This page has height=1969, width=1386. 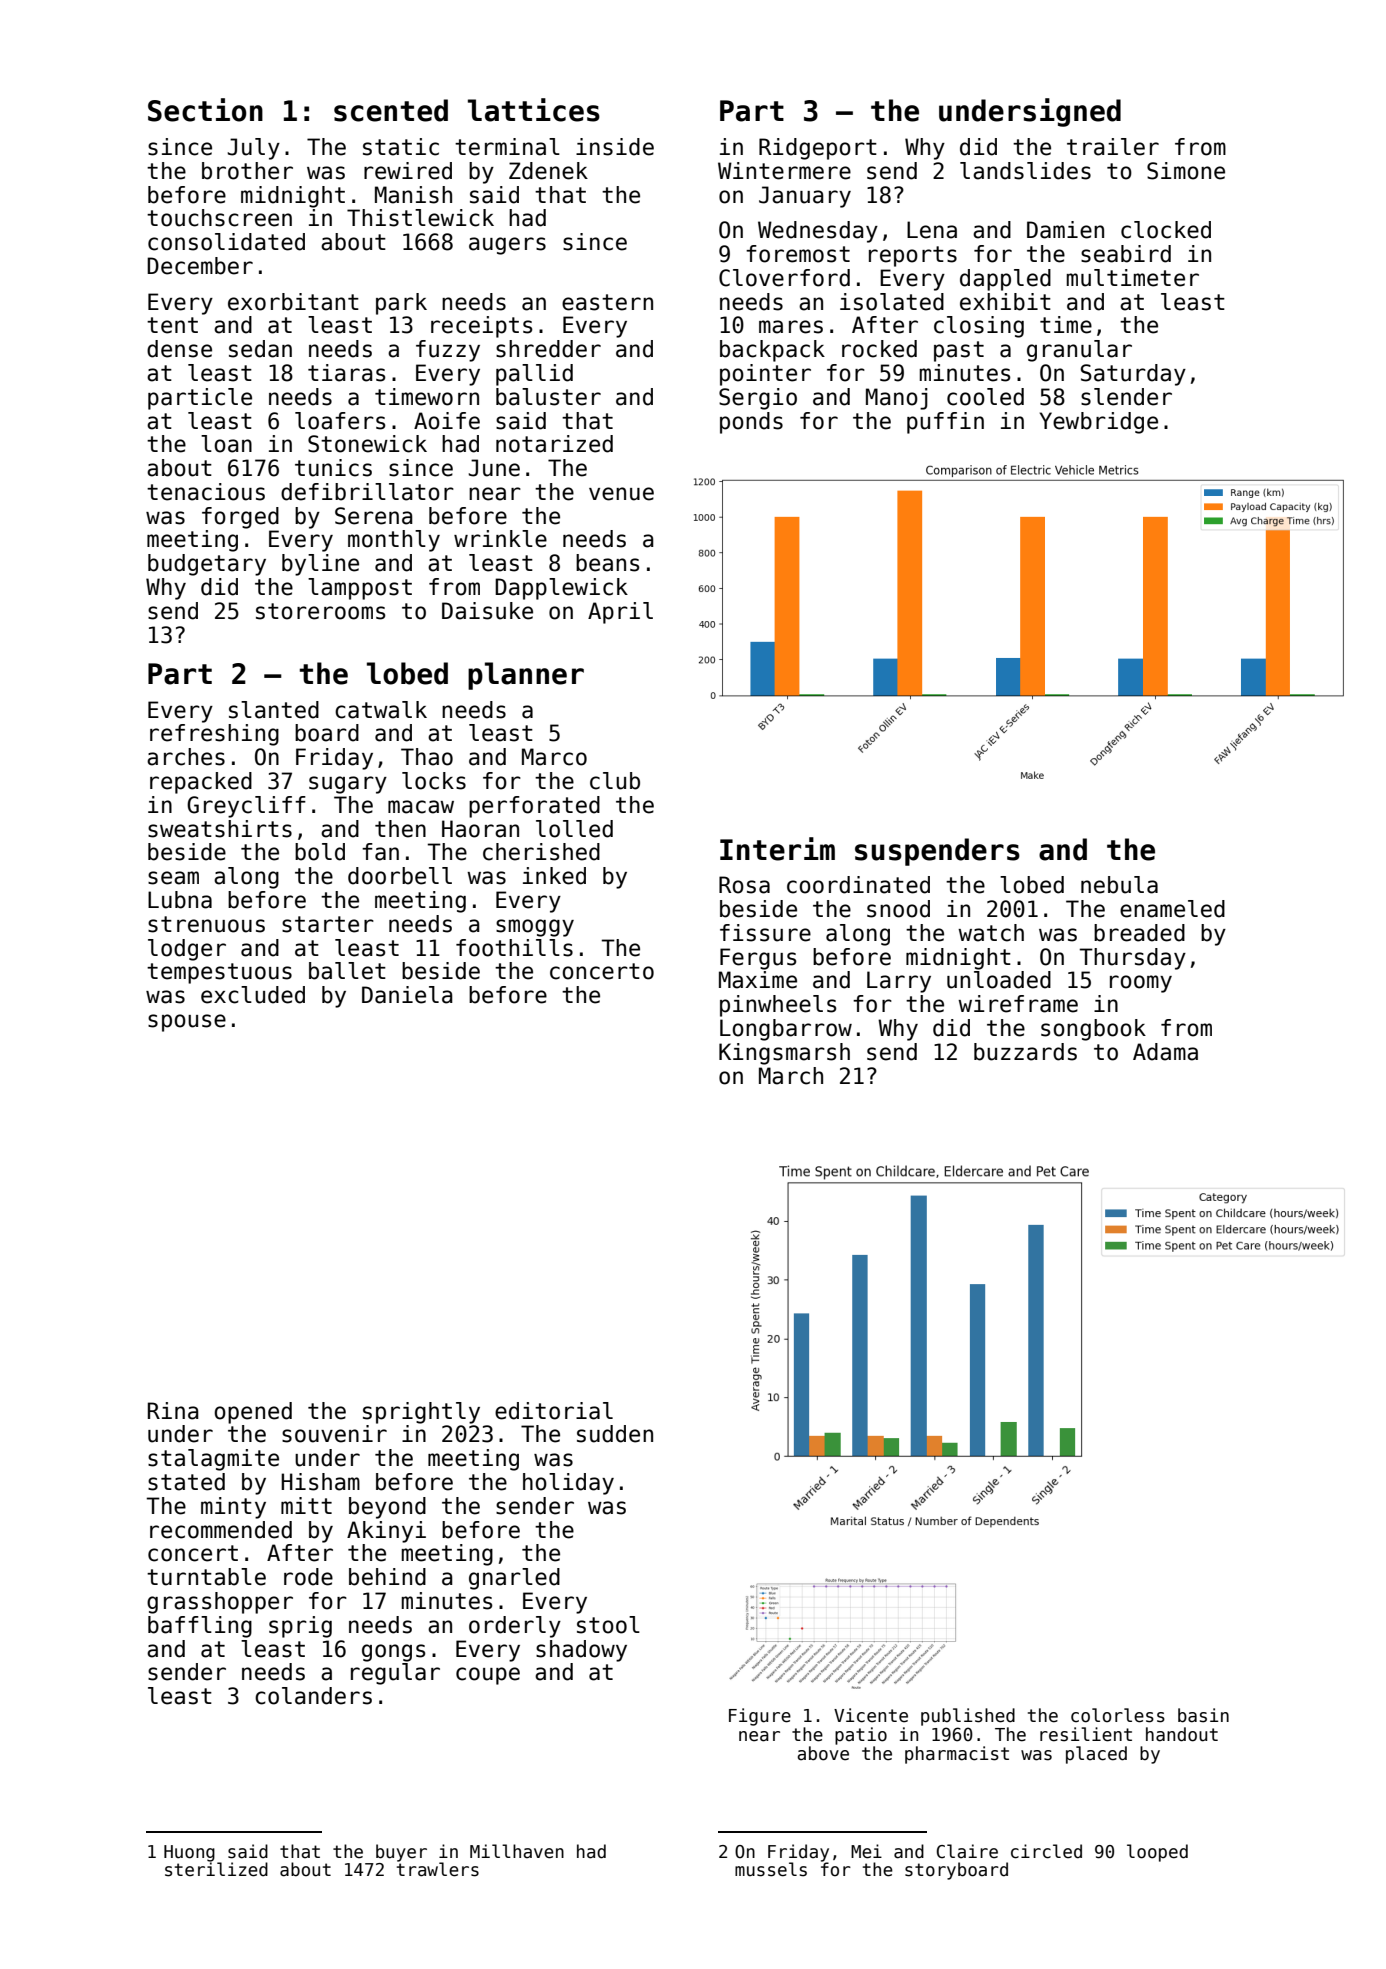 What do you see at coordinates (200, 1627) in the page?
I see `baffling` at bounding box center [200, 1627].
